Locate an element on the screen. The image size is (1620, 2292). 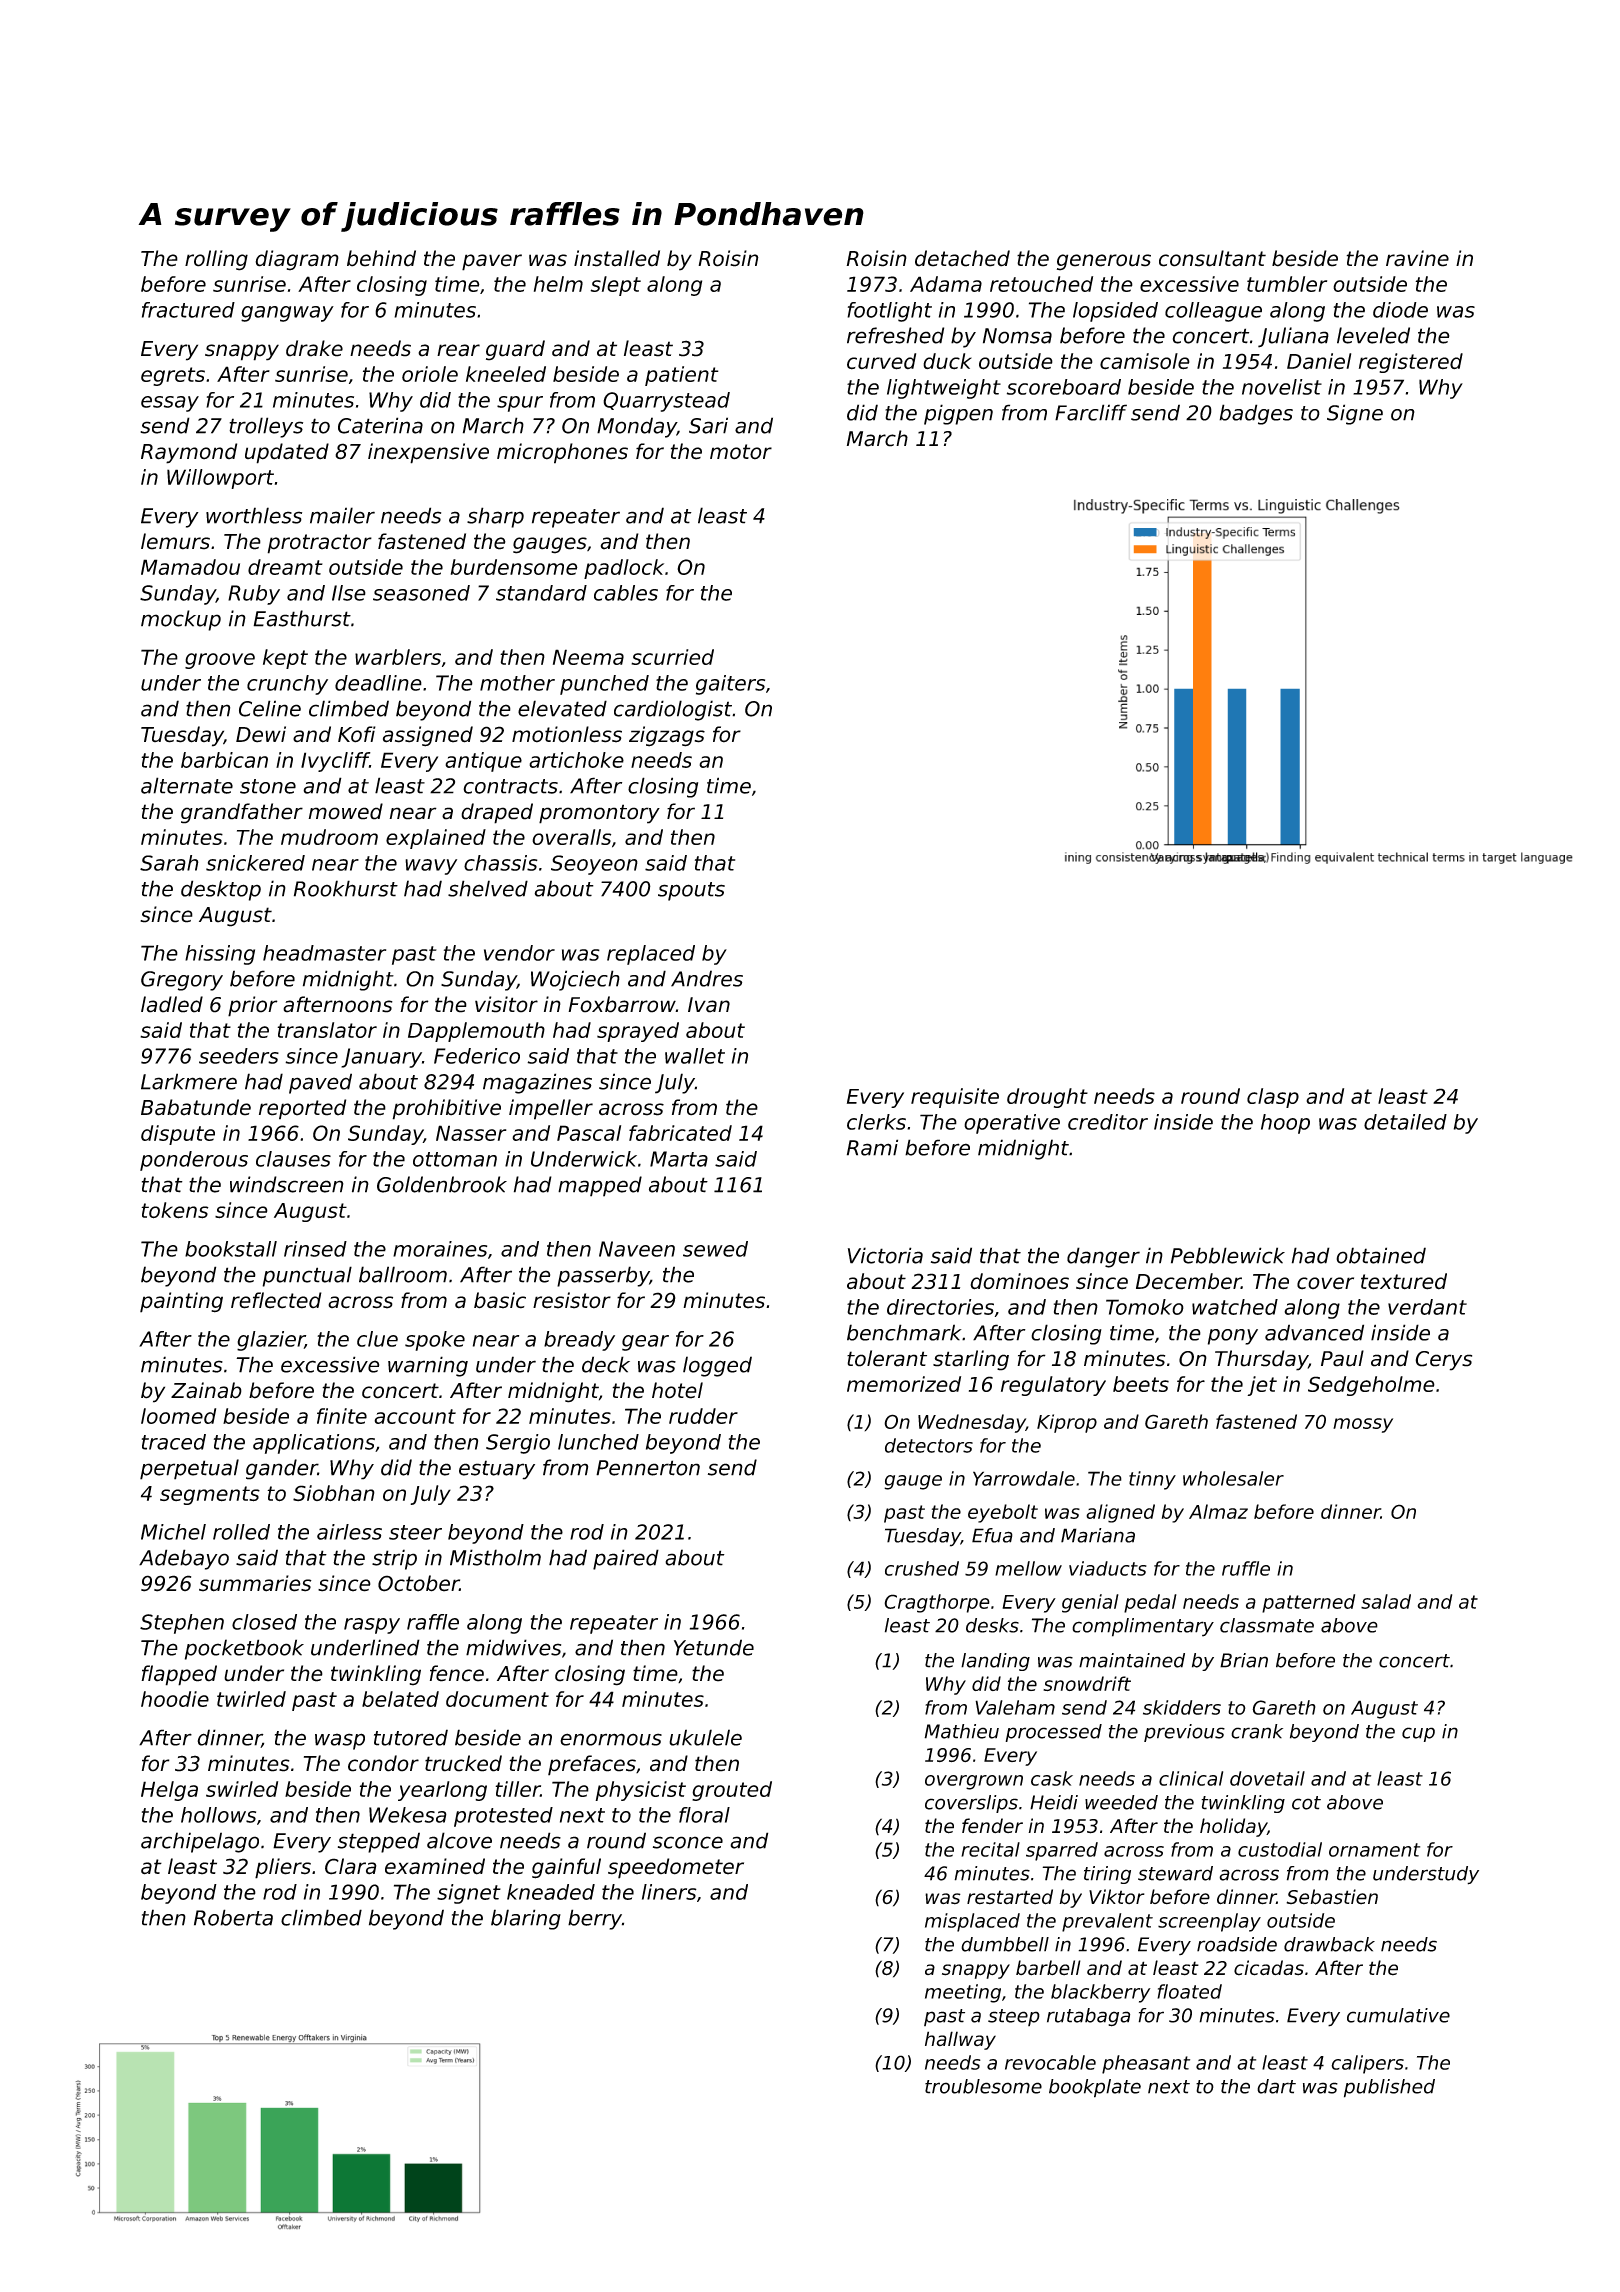
seasoned is located at coordinates (421, 593).
